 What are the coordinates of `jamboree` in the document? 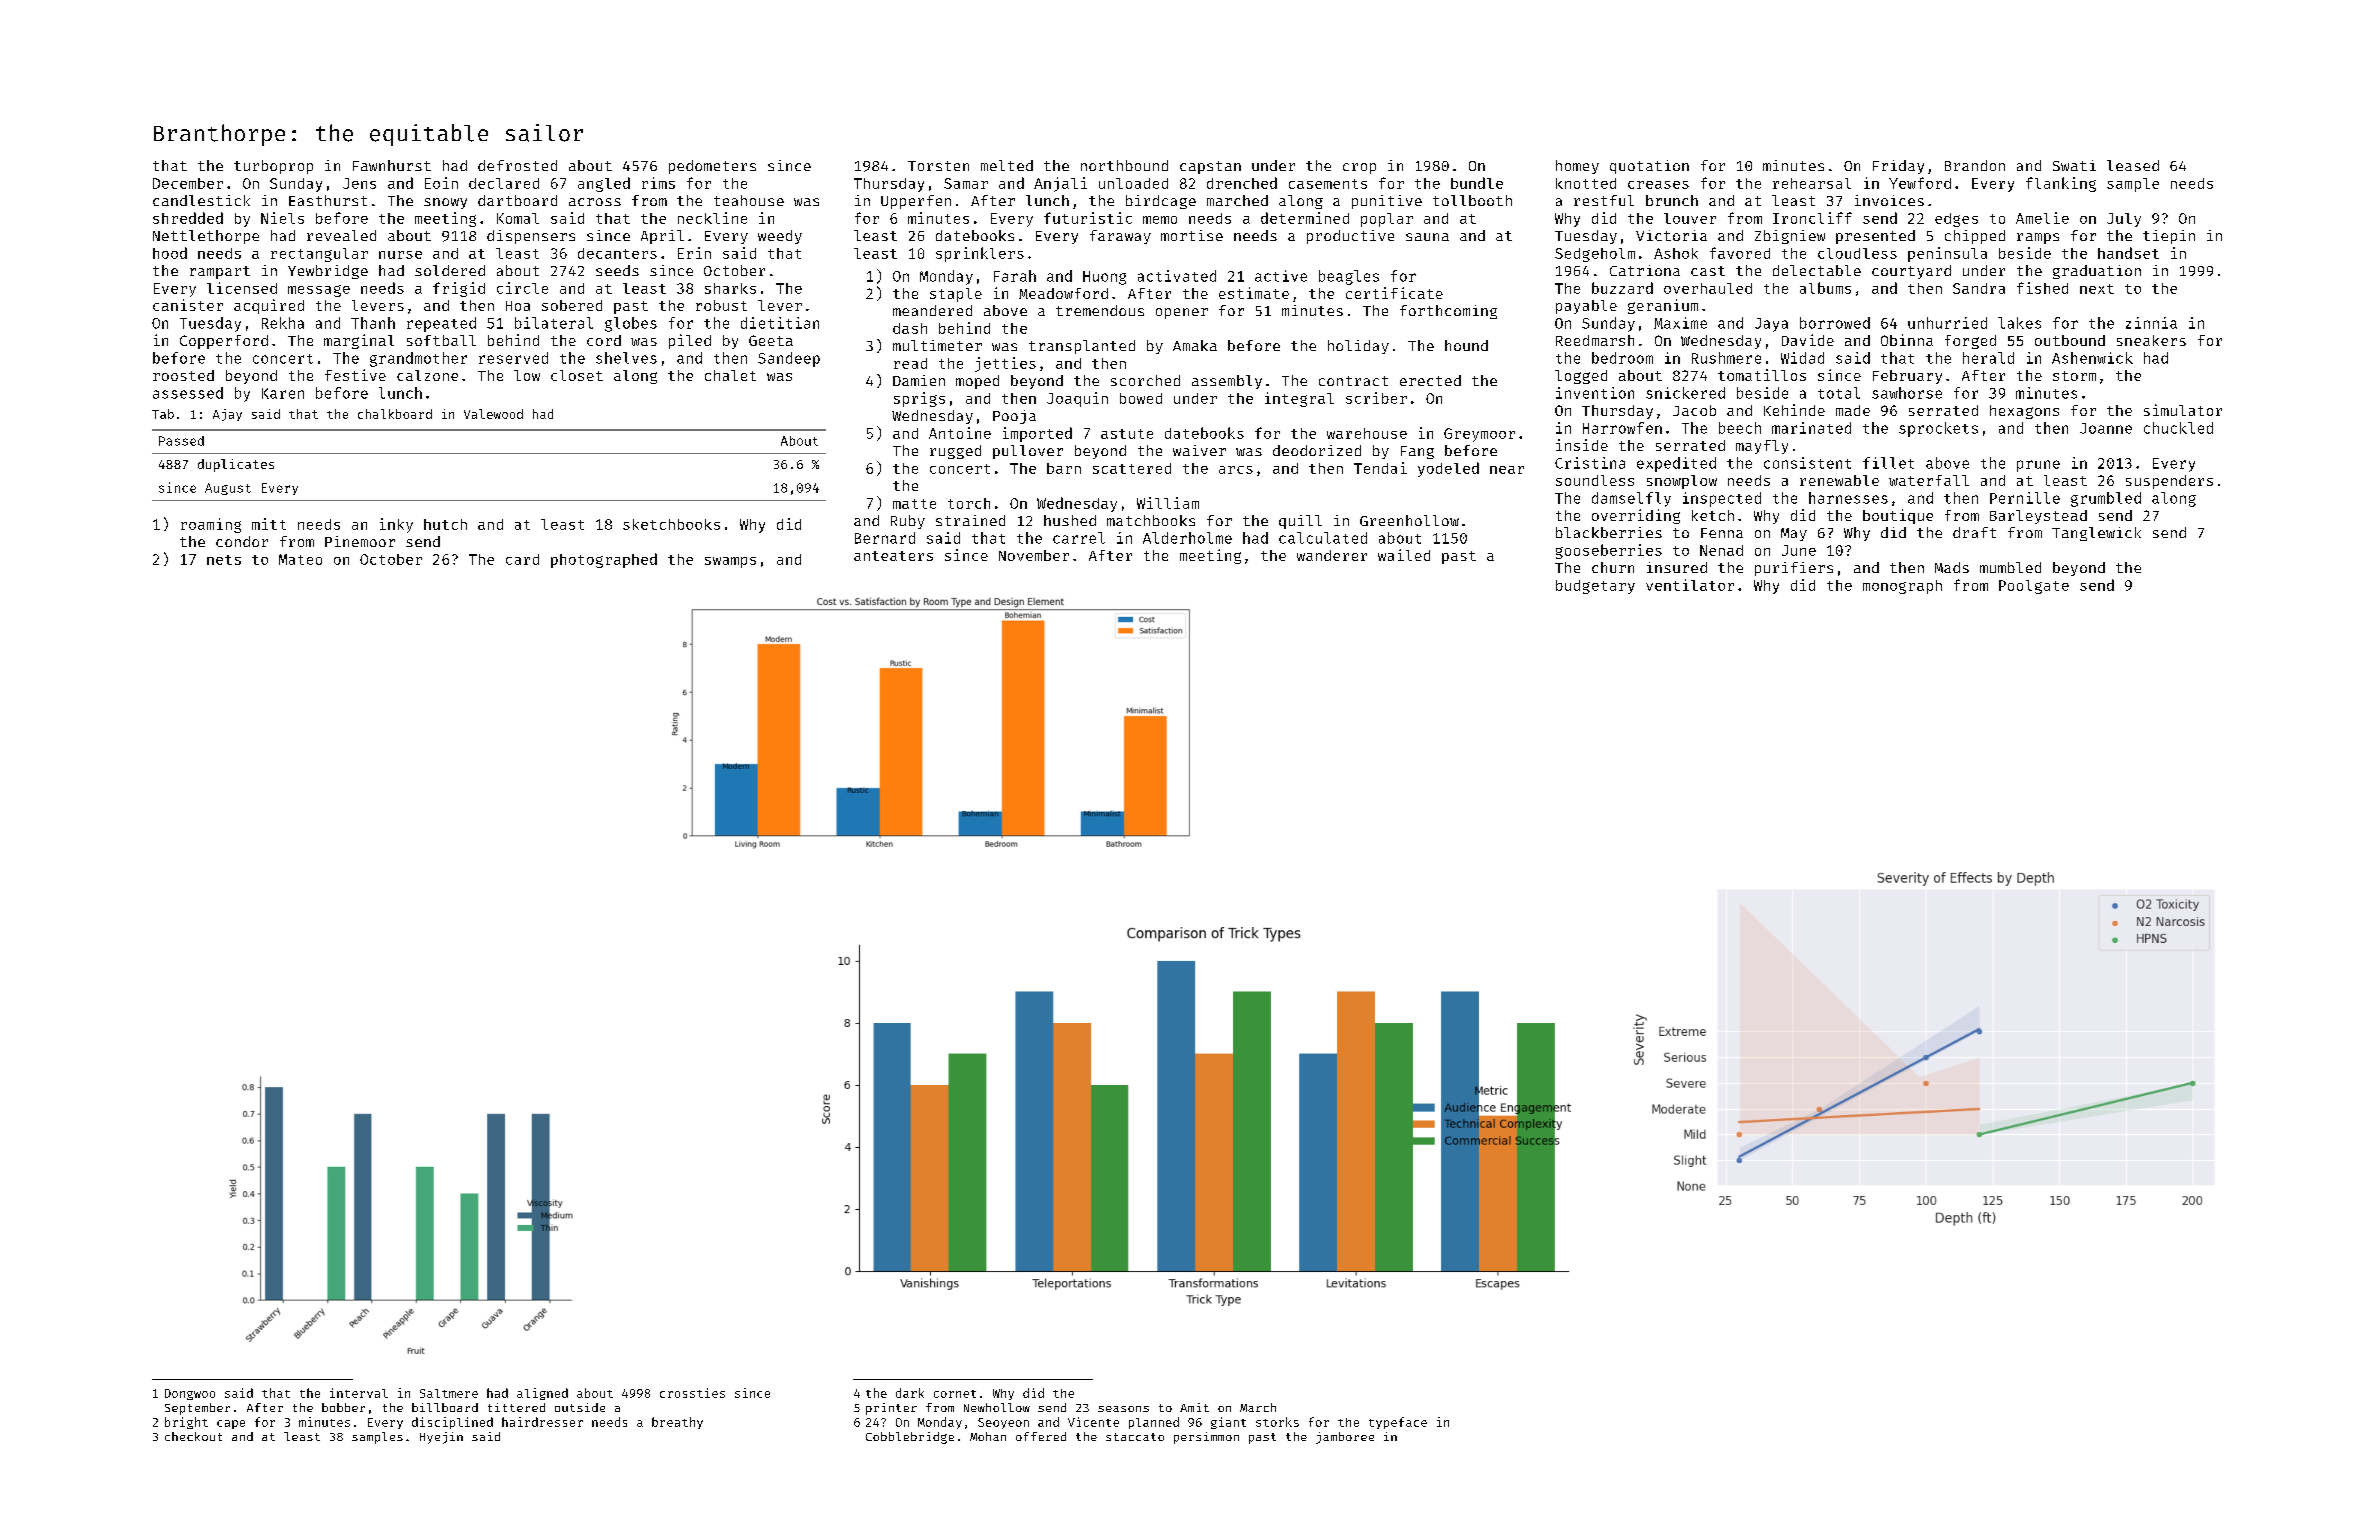 It's located at (1345, 1438).
